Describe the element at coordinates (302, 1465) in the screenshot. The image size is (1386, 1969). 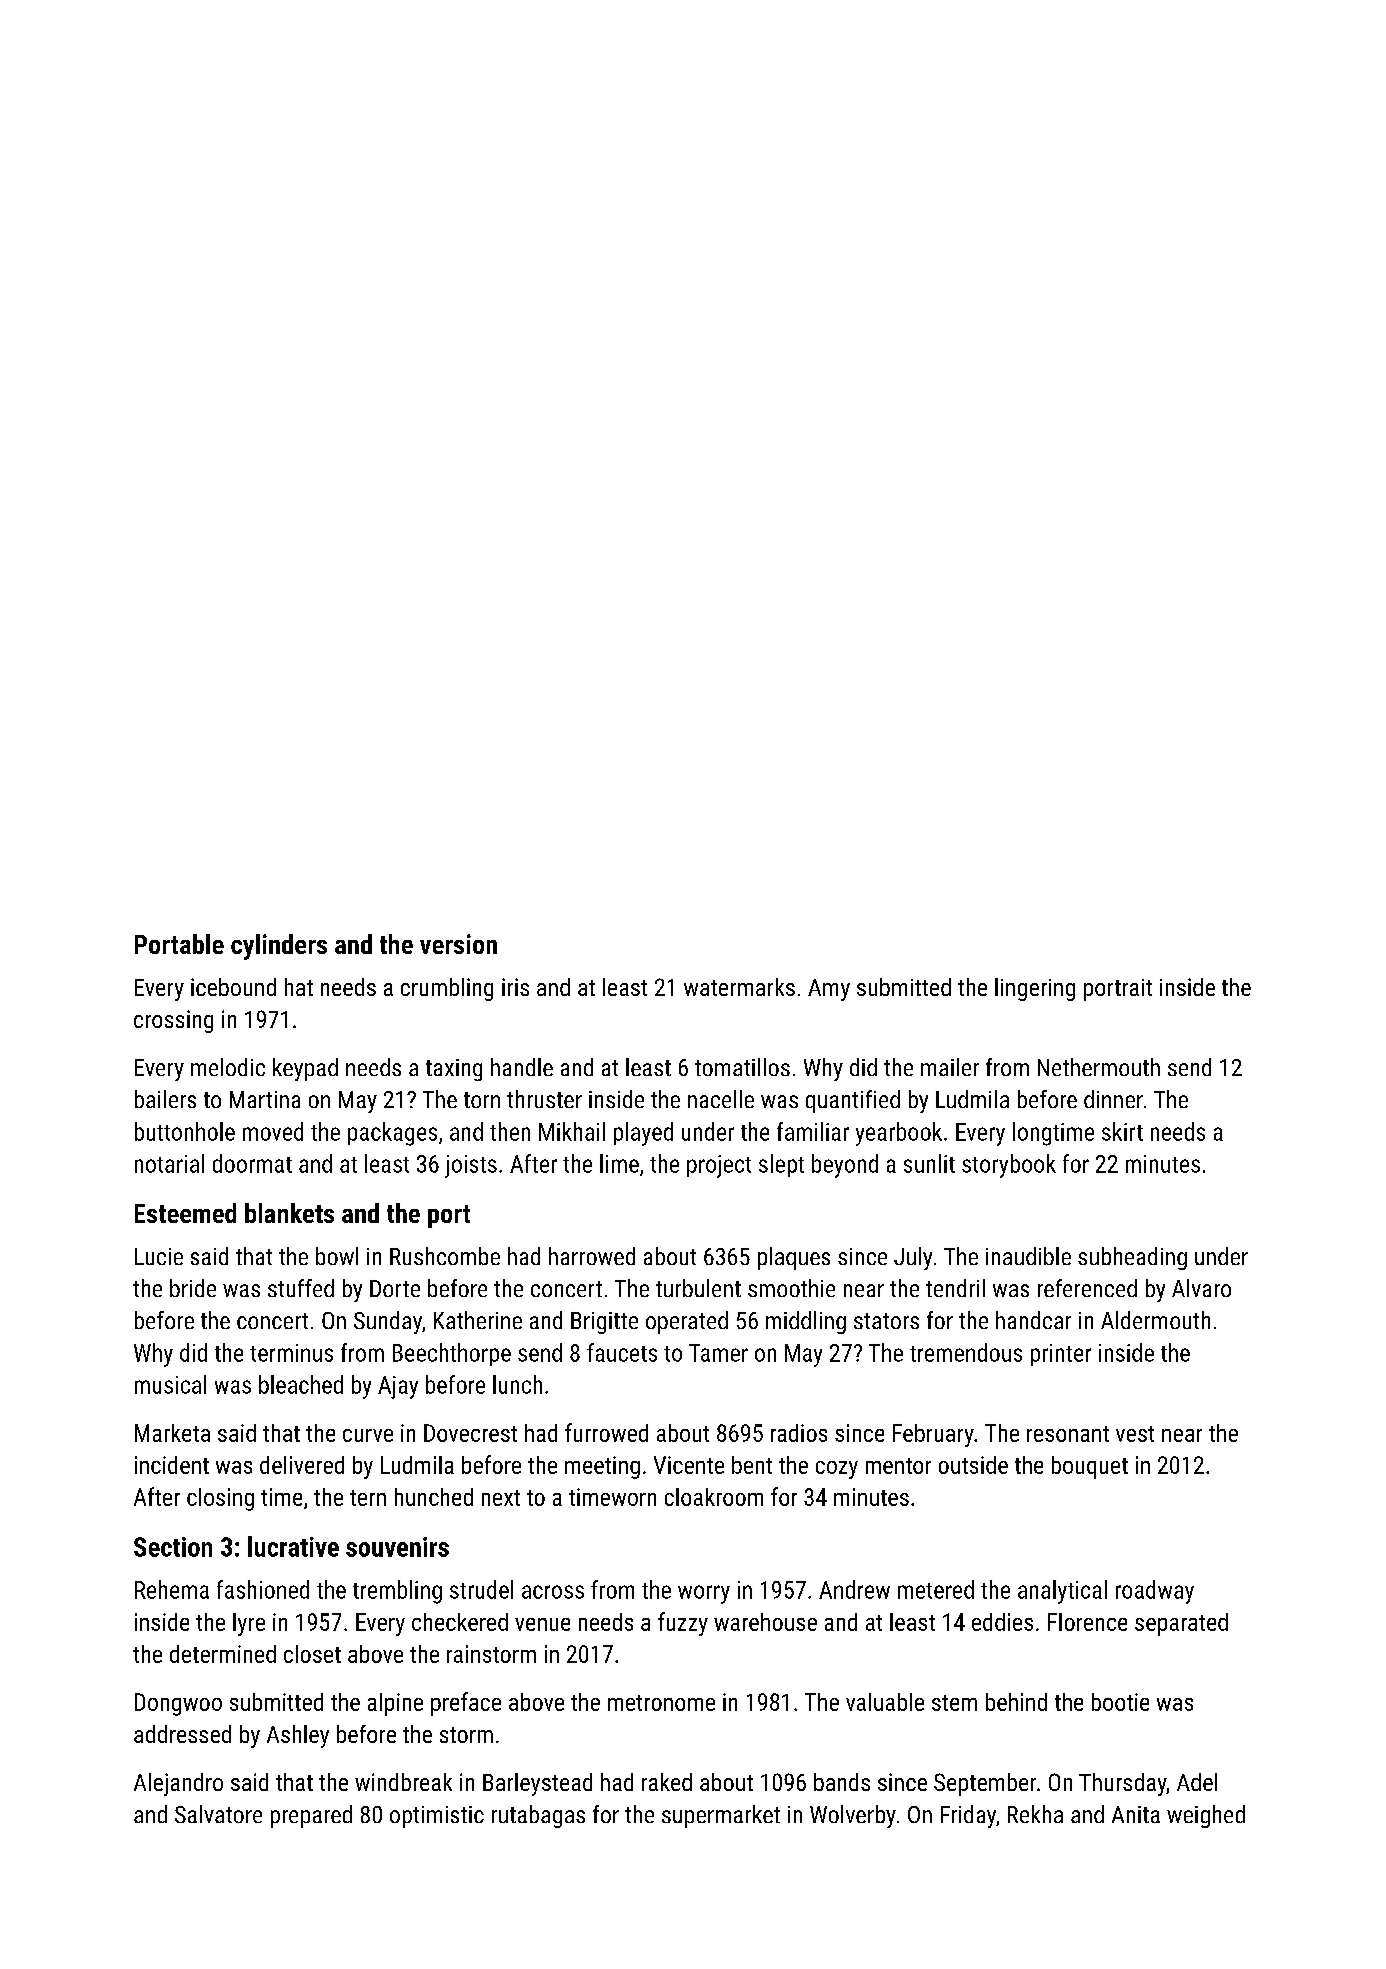
I see `delivered` at that location.
